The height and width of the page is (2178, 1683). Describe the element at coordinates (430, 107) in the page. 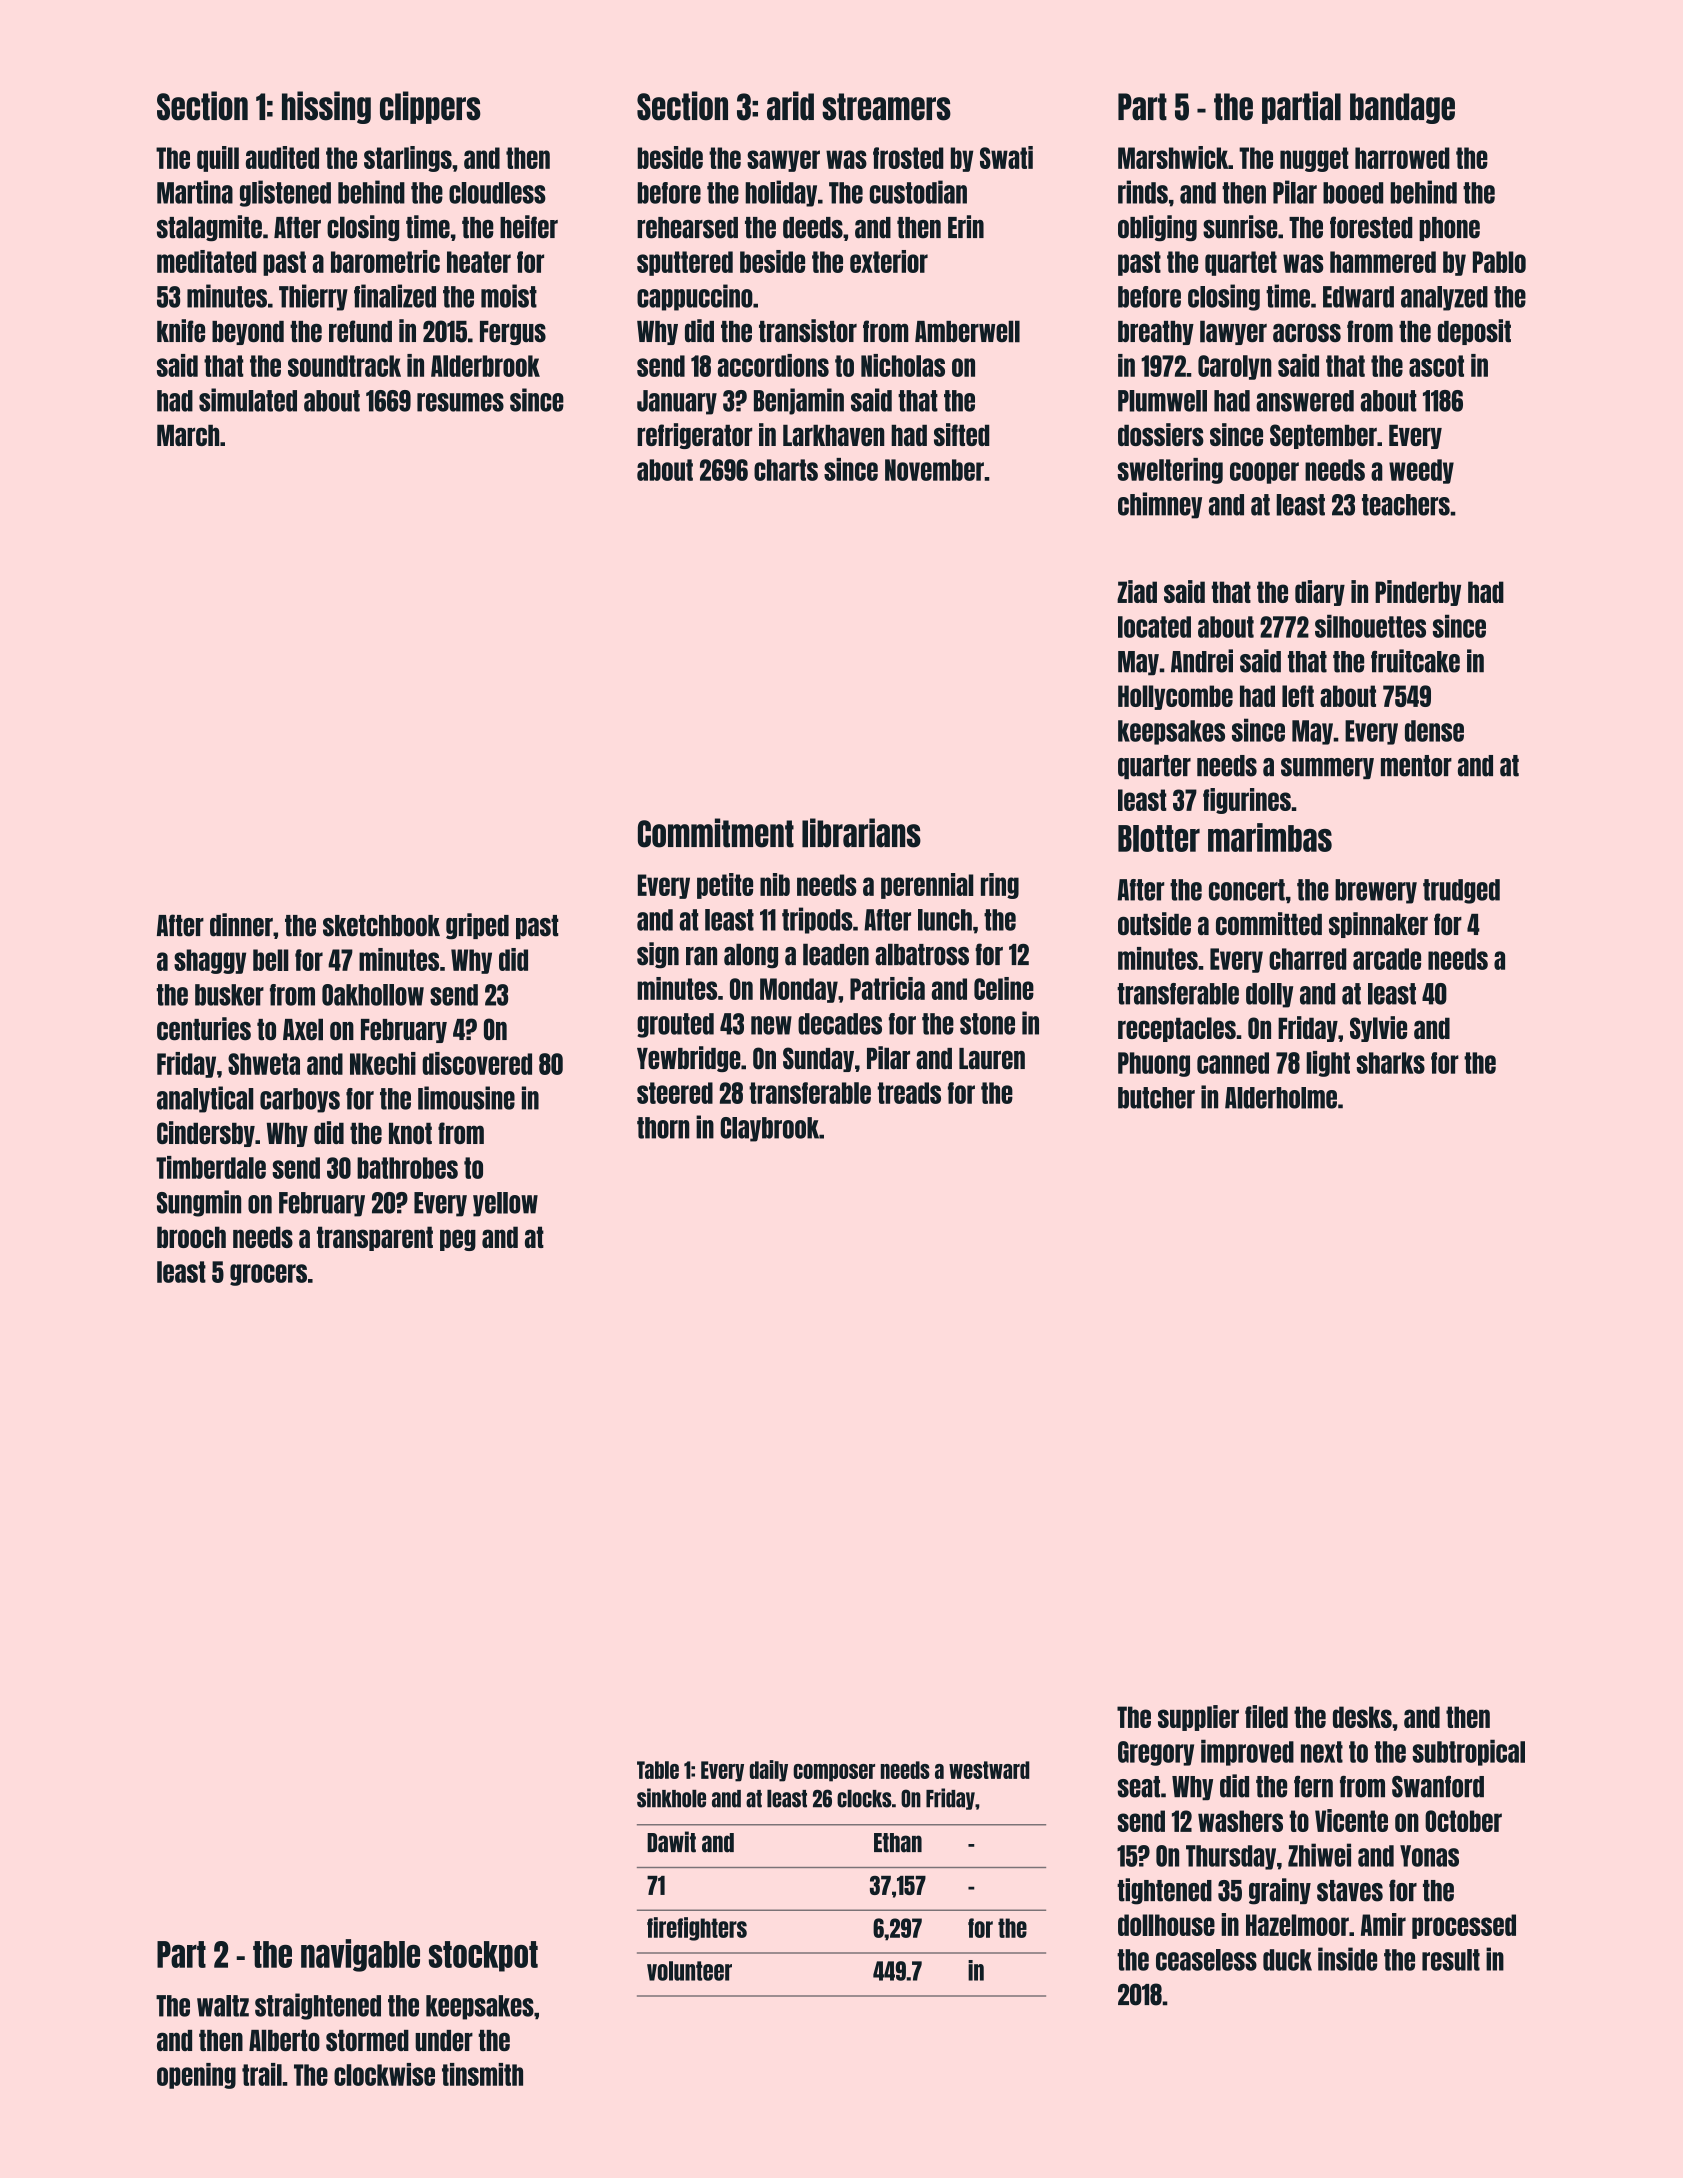

I see `clippers` at that location.
